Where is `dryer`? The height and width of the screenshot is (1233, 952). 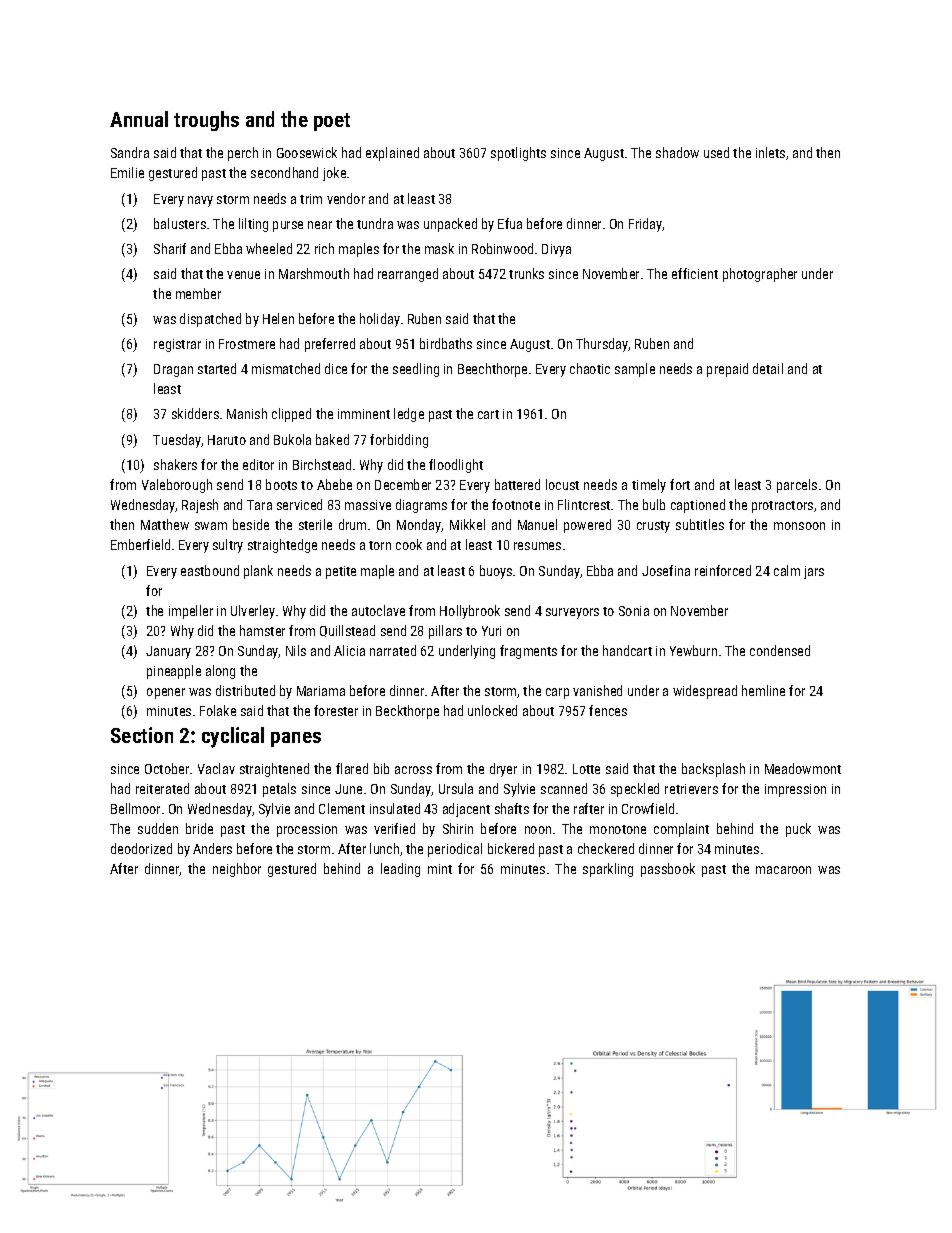 dryer is located at coordinates (503, 770).
